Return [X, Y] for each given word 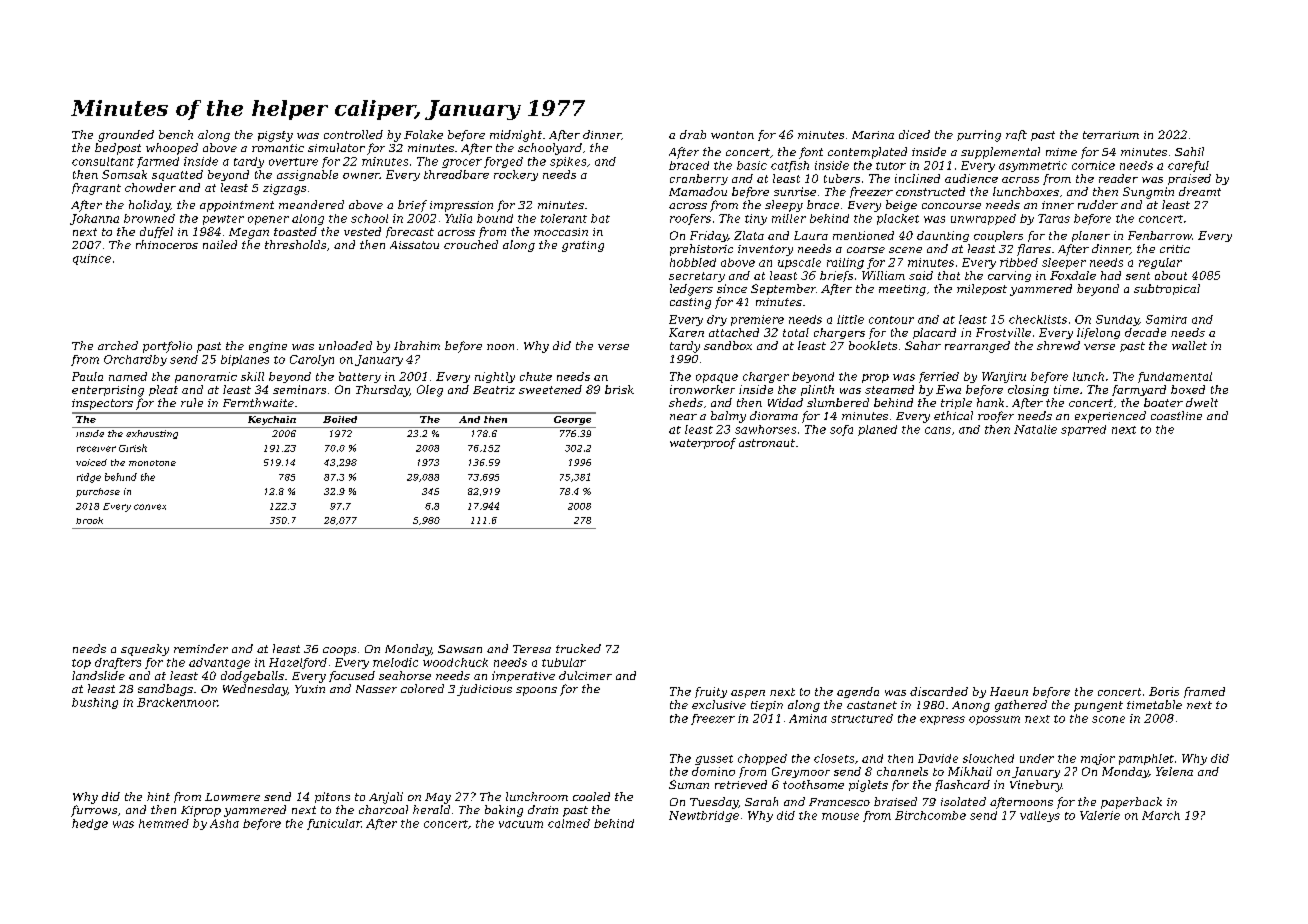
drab [693, 134]
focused [352, 676]
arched [118, 345]
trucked [578, 648]
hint [158, 796]
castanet [872, 705]
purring [979, 136]
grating [583, 246]
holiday [149, 206]
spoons [536, 691]
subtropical [1167, 289]
